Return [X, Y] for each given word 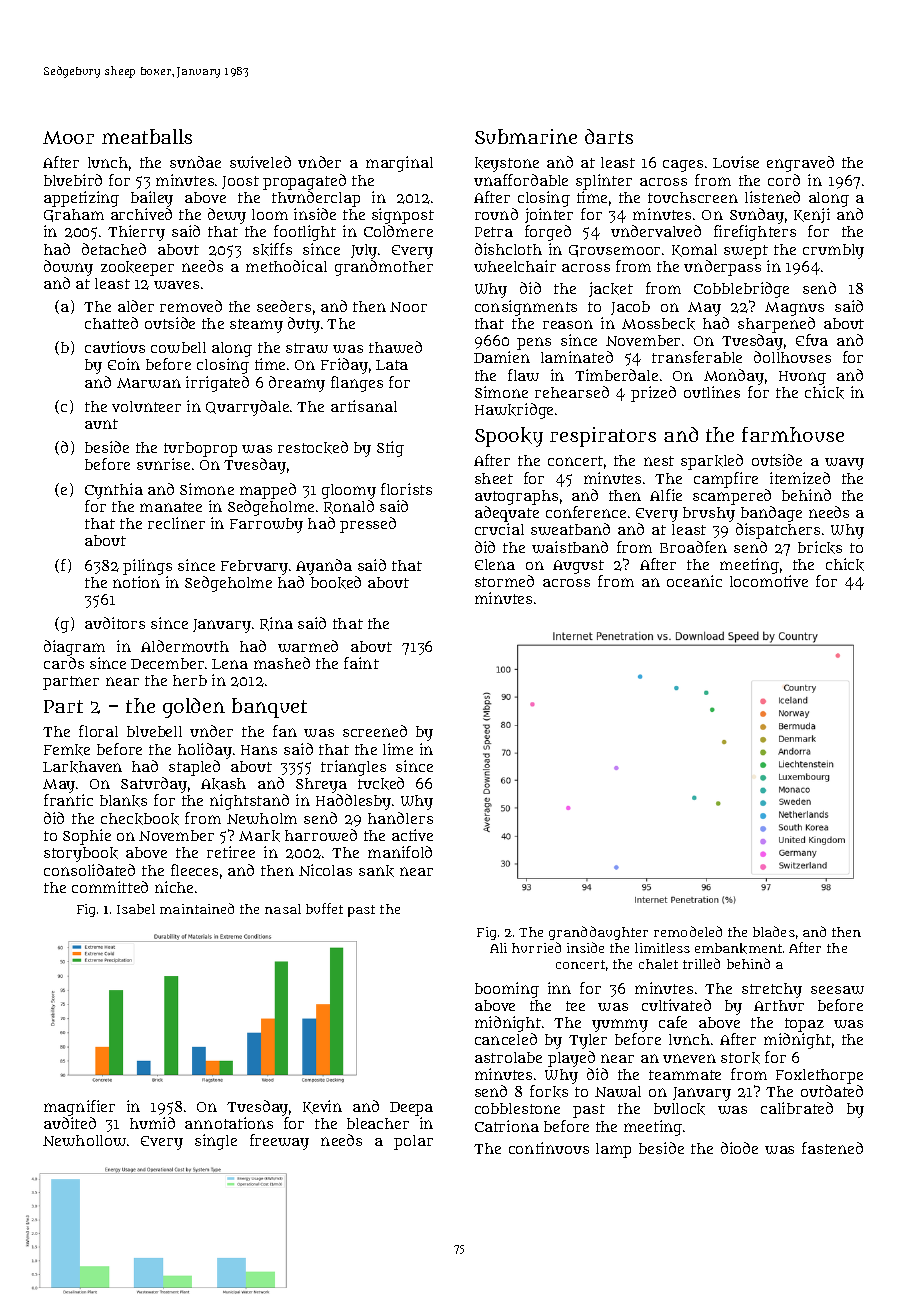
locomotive [769, 581]
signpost [403, 216]
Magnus [794, 309]
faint [361, 663]
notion [136, 582]
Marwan [149, 383]
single [216, 1142]
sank [376, 871]
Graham [74, 215]
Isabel [136, 909]
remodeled [688, 931]
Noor [408, 307]
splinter [604, 182]
